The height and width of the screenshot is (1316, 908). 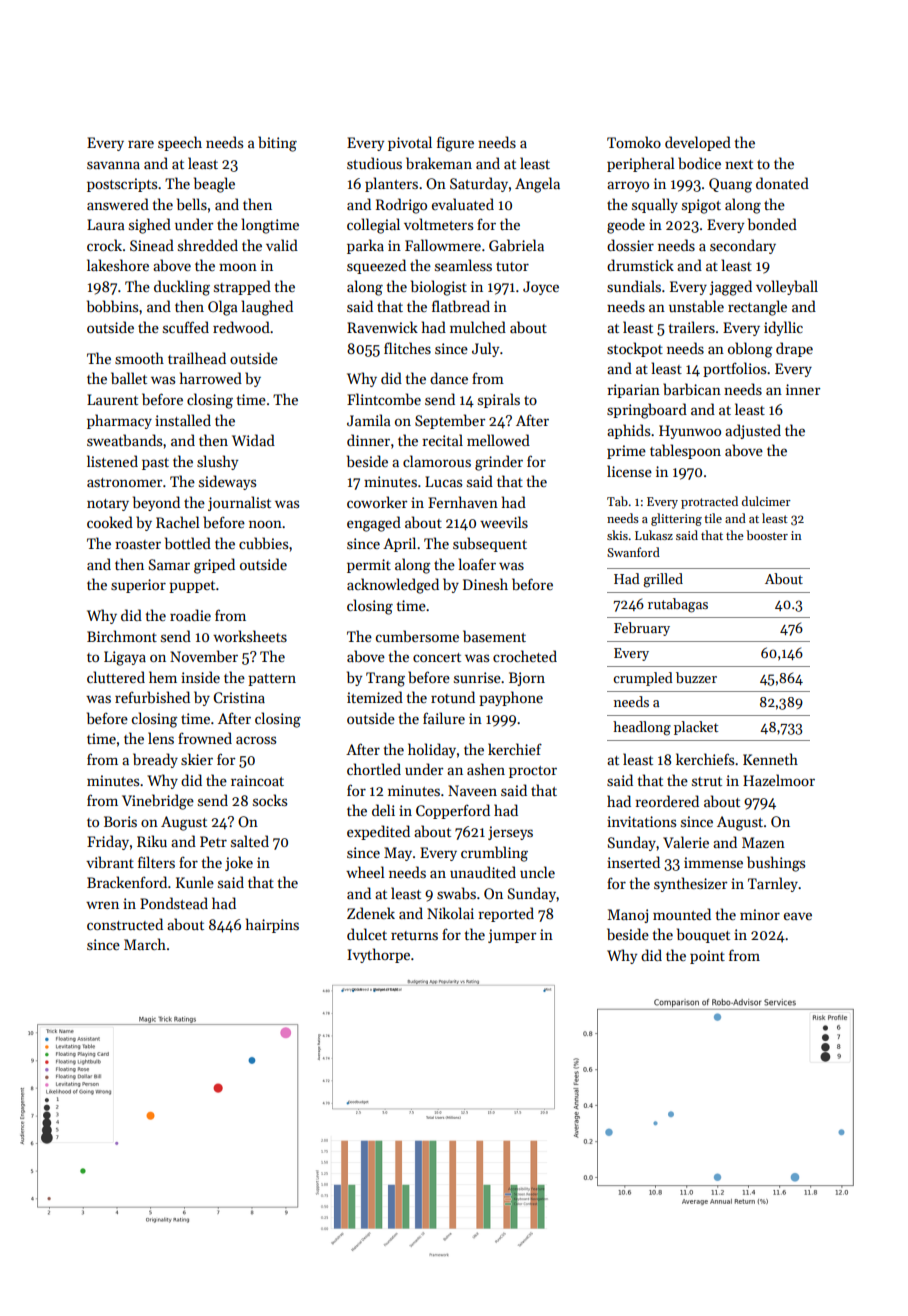 What do you see at coordinates (125, 924) in the screenshot?
I see `constructed` at bounding box center [125, 924].
